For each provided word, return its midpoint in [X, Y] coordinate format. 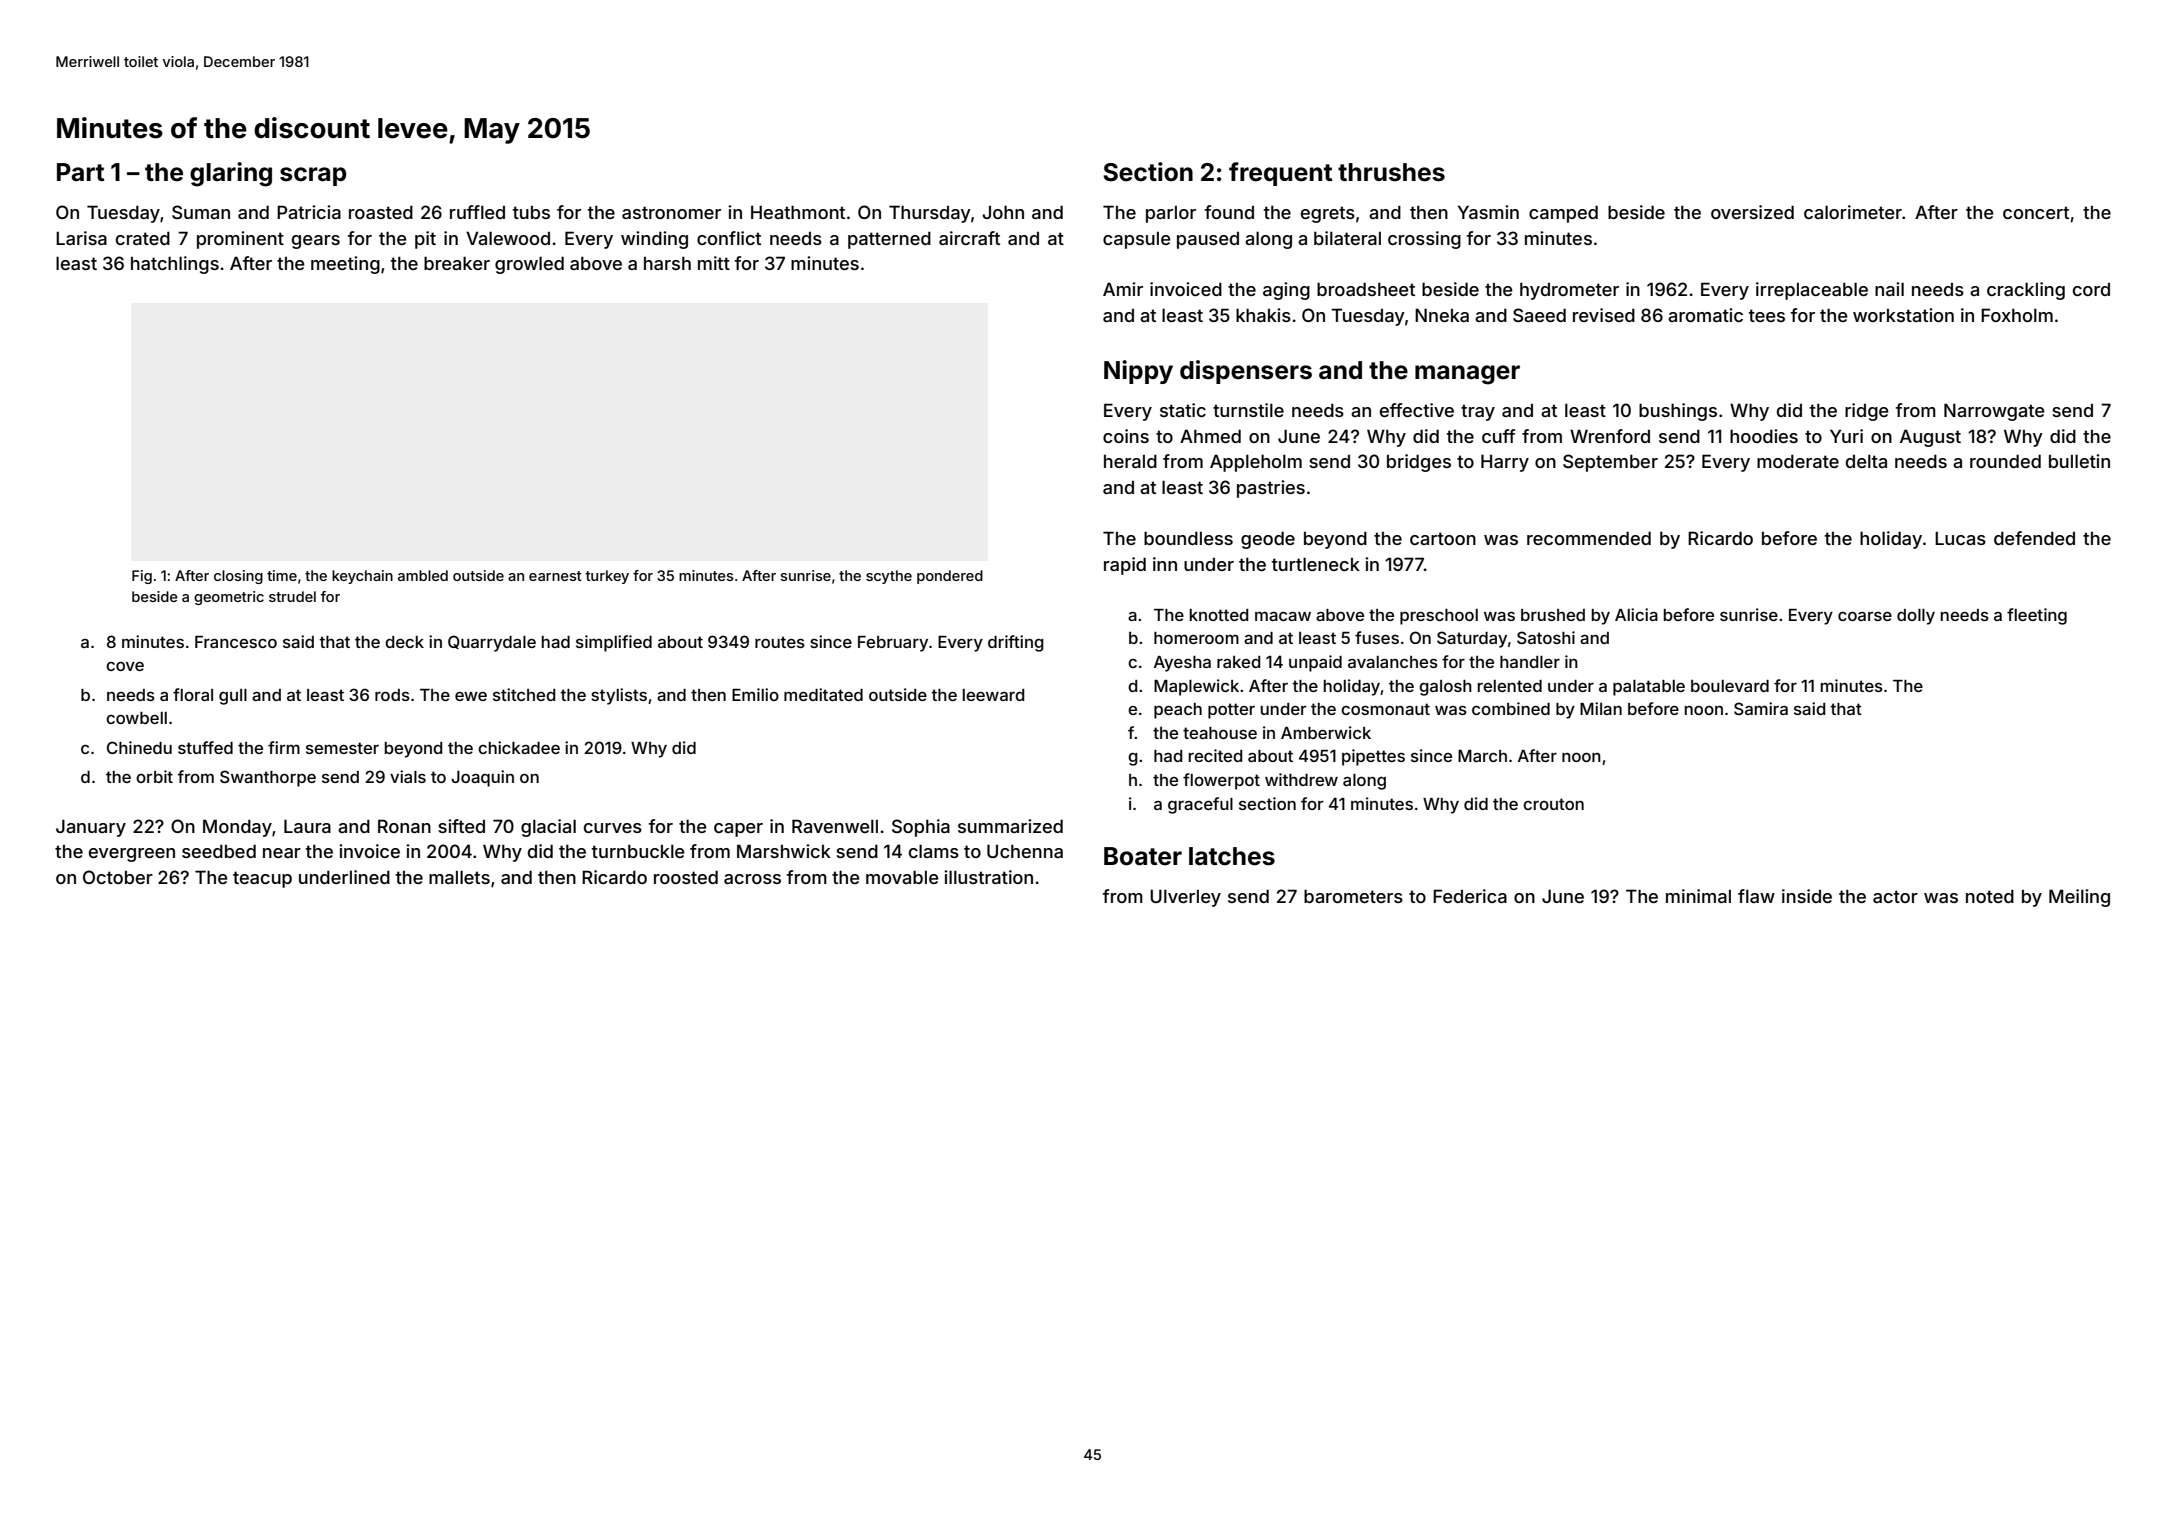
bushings [1678, 412]
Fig [142, 577]
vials [408, 776]
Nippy [1138, 372]
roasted [381, 212]
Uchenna [1025, 851]
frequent [1280, 174]
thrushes [1391, 172]
